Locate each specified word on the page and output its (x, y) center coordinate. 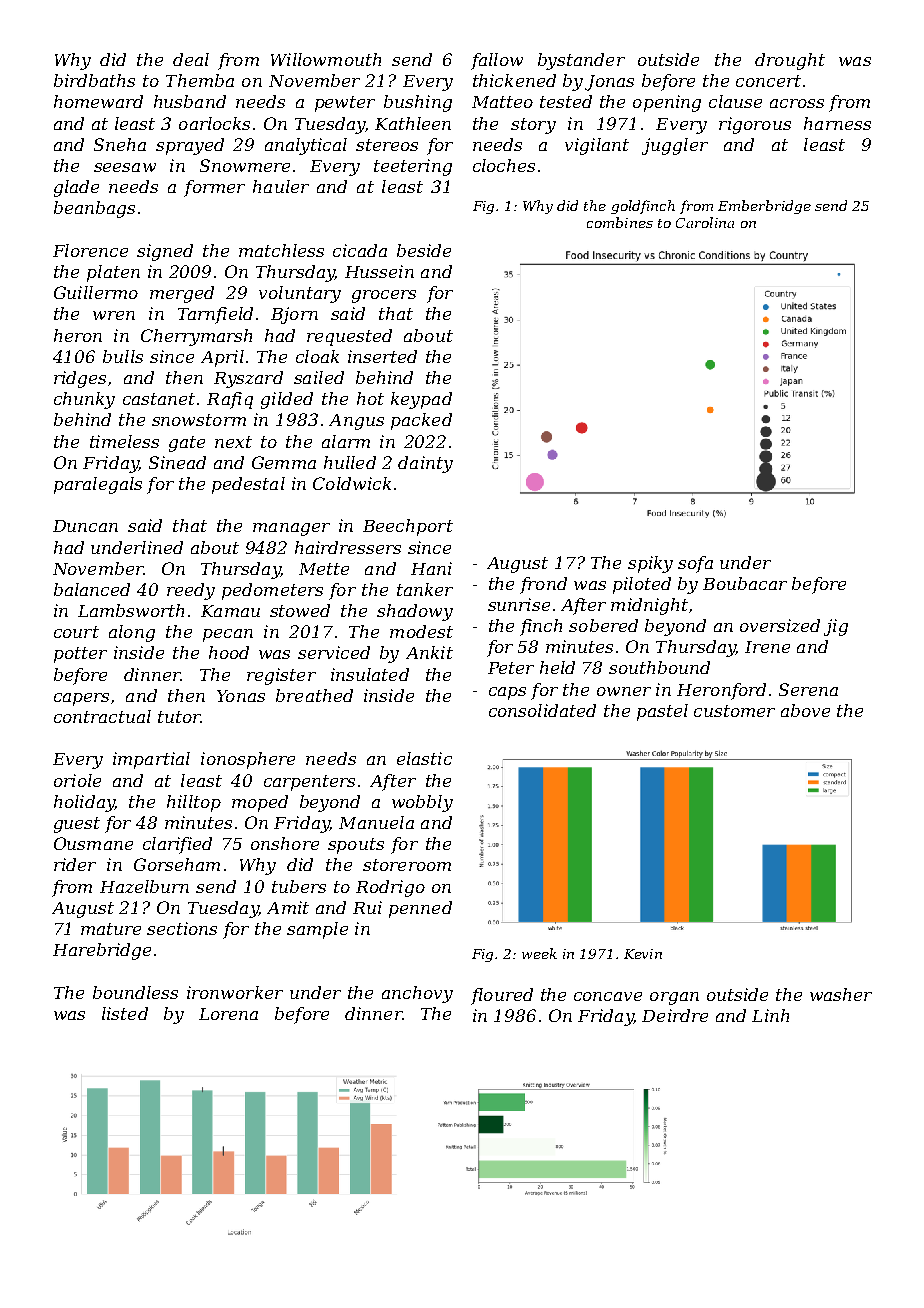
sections (182, 928)
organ (674, 998)
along (132, 633)
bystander (581, 61)
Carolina (705, 222)
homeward (98, 101)
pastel (662, 712)
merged (182, 294)
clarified (177, 845)
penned (420, 909)
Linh (770, 1015)
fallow (497, 61)
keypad (421, 400)
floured (502, 996)
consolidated (542, 710)
